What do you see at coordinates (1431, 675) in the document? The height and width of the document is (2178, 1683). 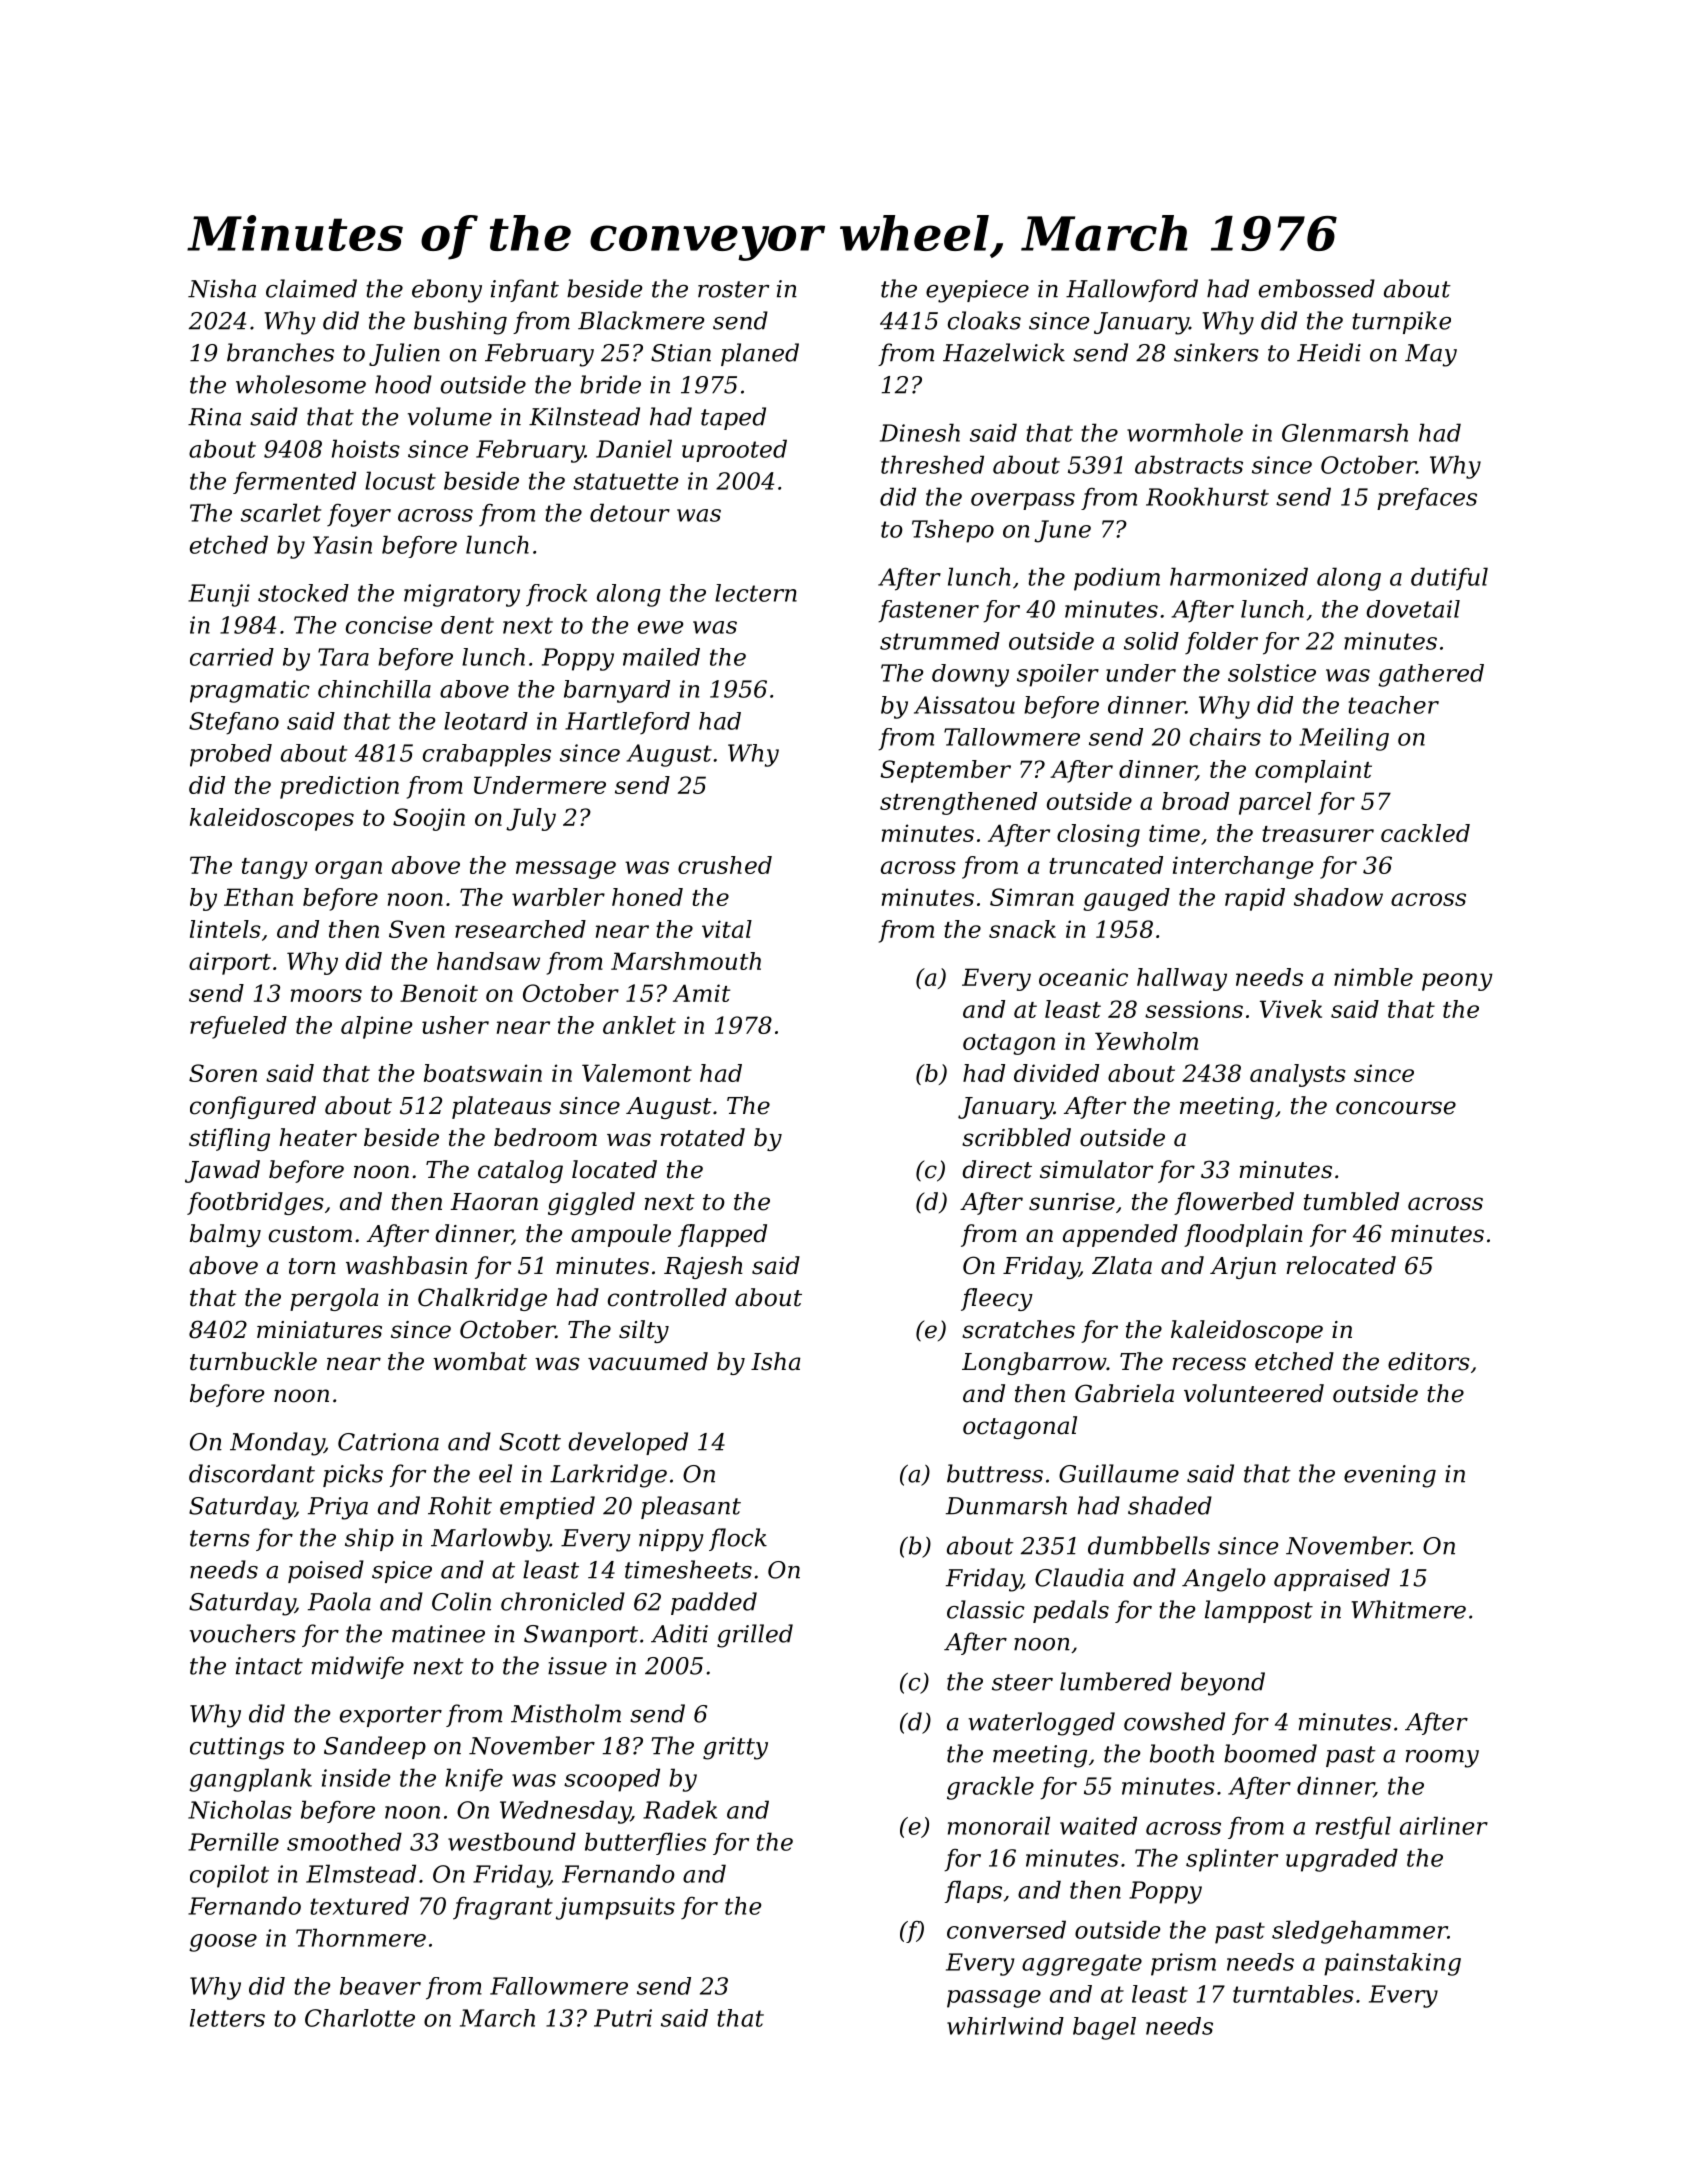 I see `gathered` at bounding box center [1431, 675].
